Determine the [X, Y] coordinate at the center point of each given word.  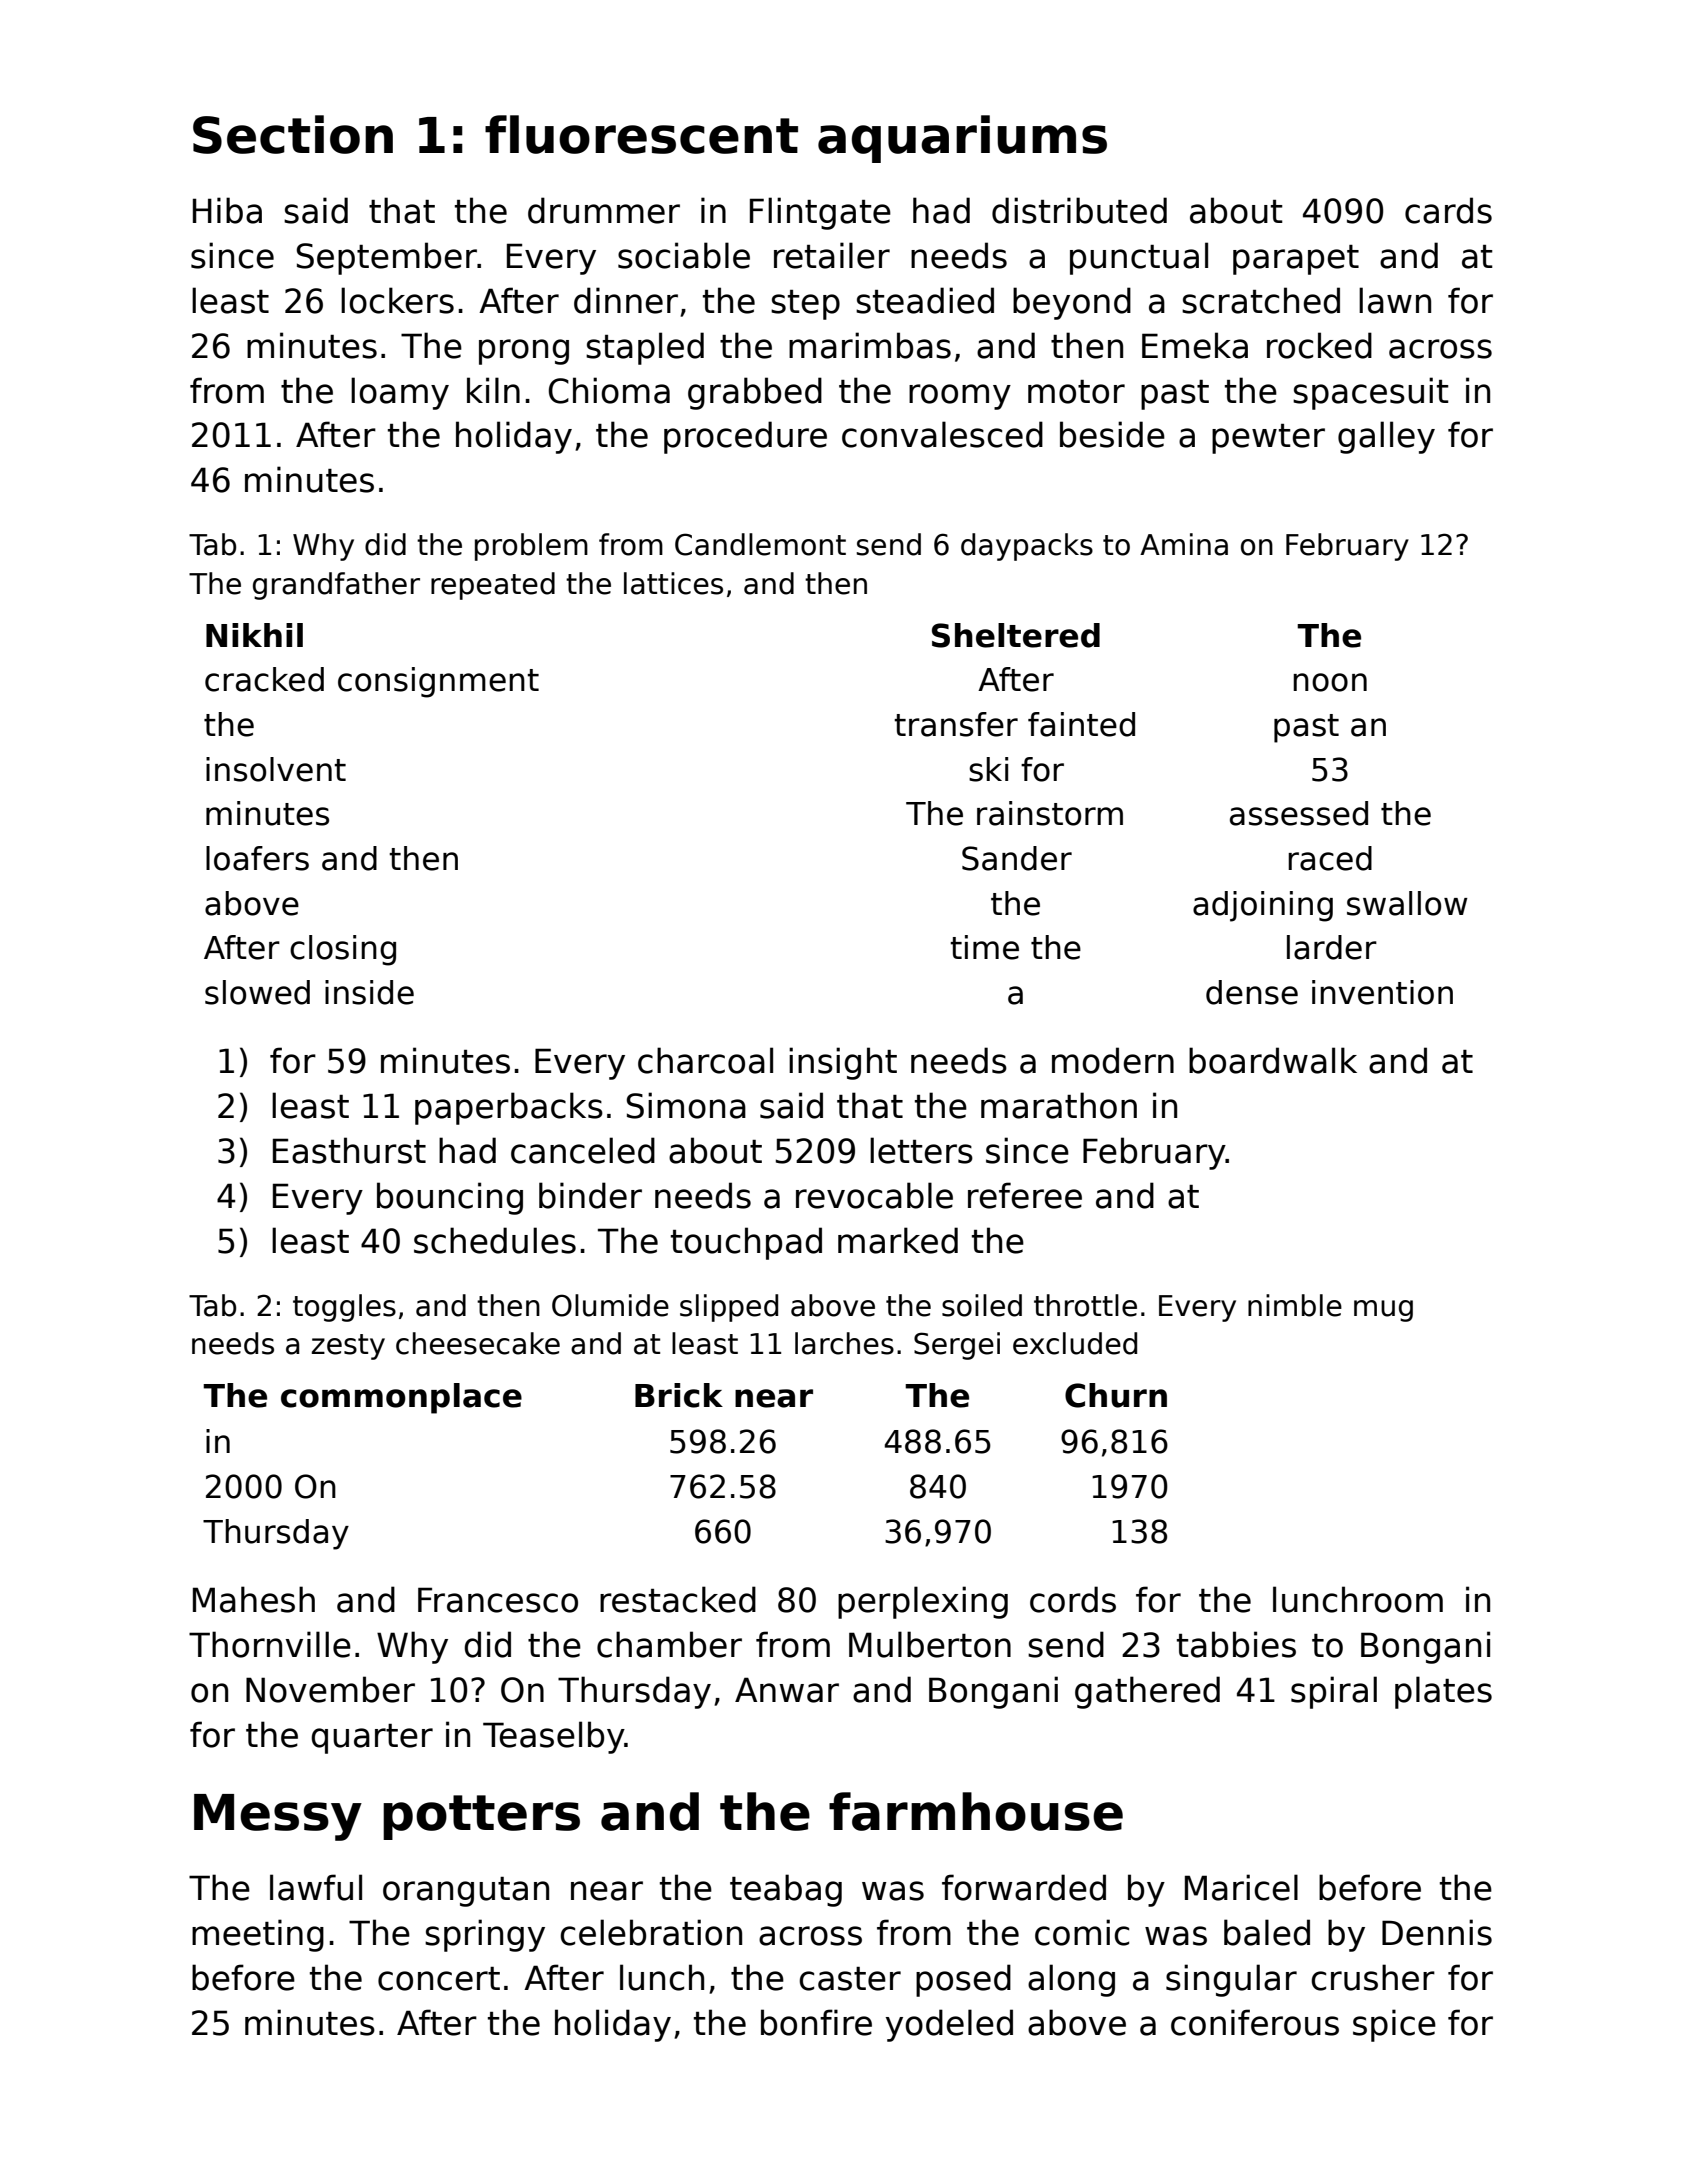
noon [1330, 682]
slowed [257, 992]
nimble [1295, 1305]
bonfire [816, 2022]
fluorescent [641, 134]
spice [1394, 2025]
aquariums [962, 139]
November [330, 1689]
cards [1448, 210]
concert [439, 1979]
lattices [673, 583]
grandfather [336, 586]
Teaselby [554, 1737]
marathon [1059, 1105]
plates [1443, 1692]
